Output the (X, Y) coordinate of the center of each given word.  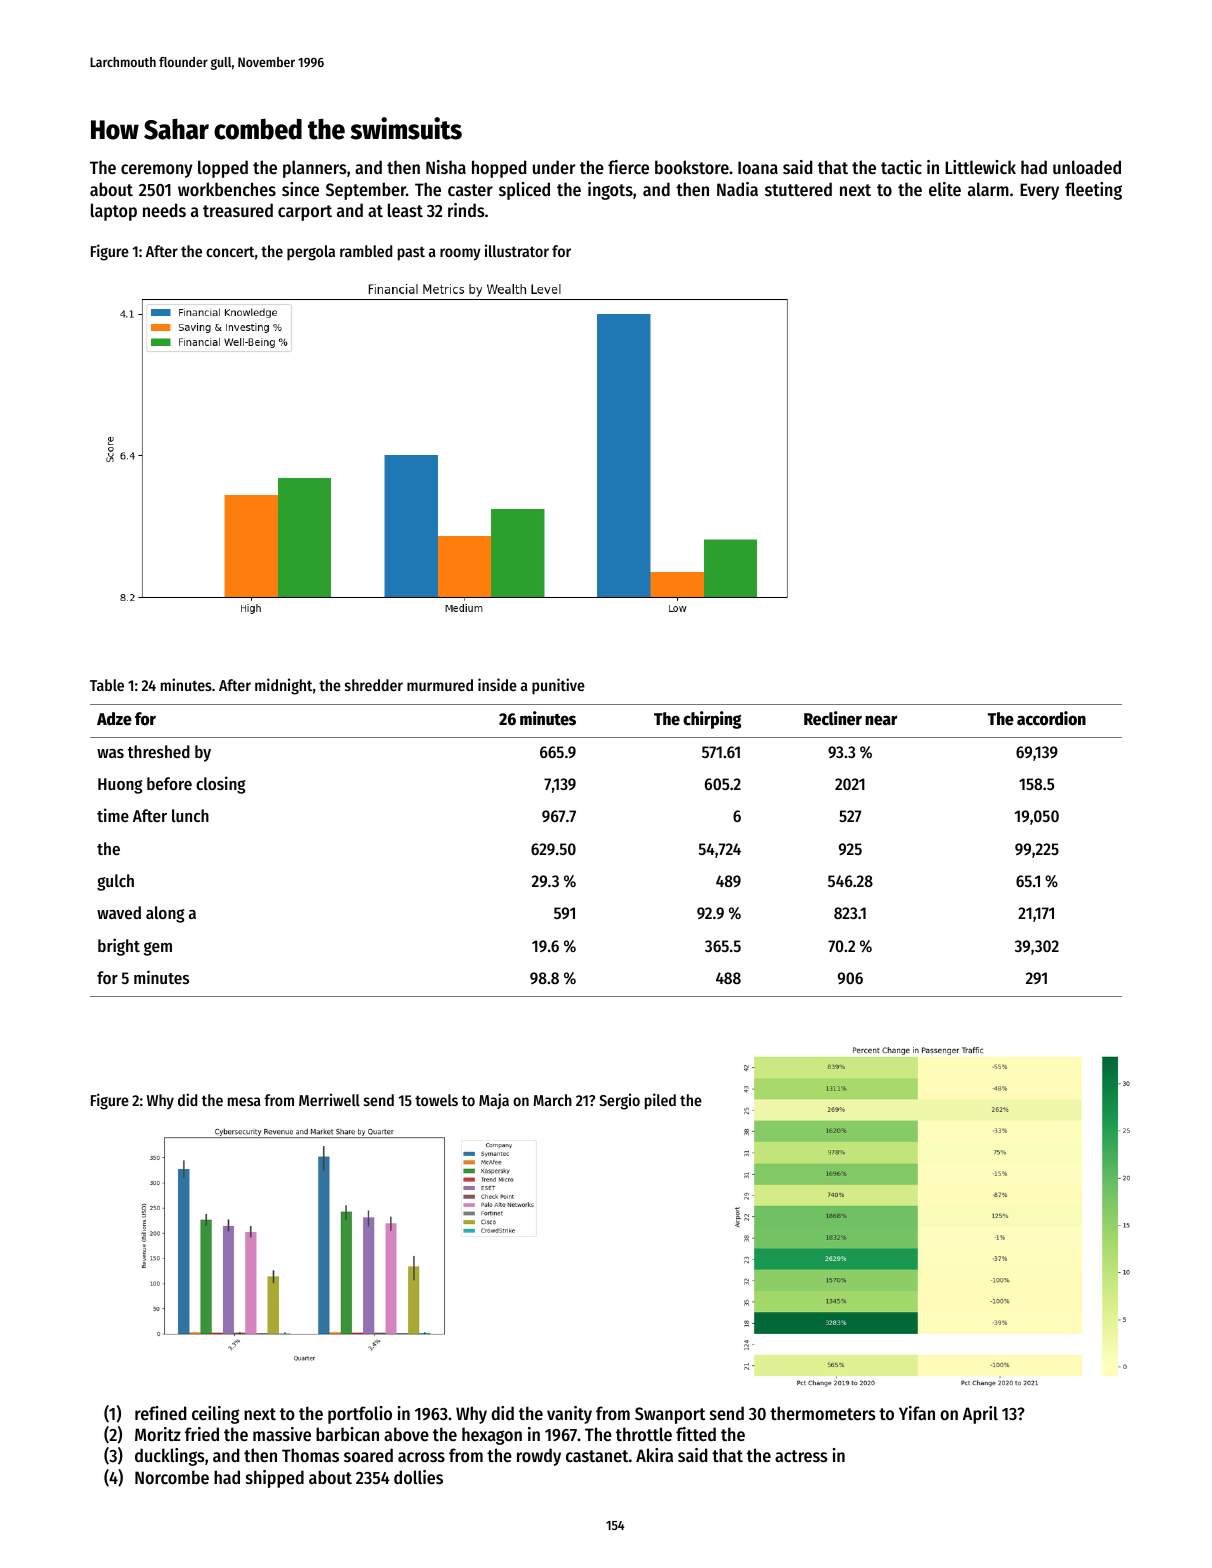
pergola (311, 253)
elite (945, 189)
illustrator (517, 250)
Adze (114, 719)
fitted (696, 1434)
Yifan (917, 1413)
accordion (1051, 718)
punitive (558, 686)
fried (202, 1434)
